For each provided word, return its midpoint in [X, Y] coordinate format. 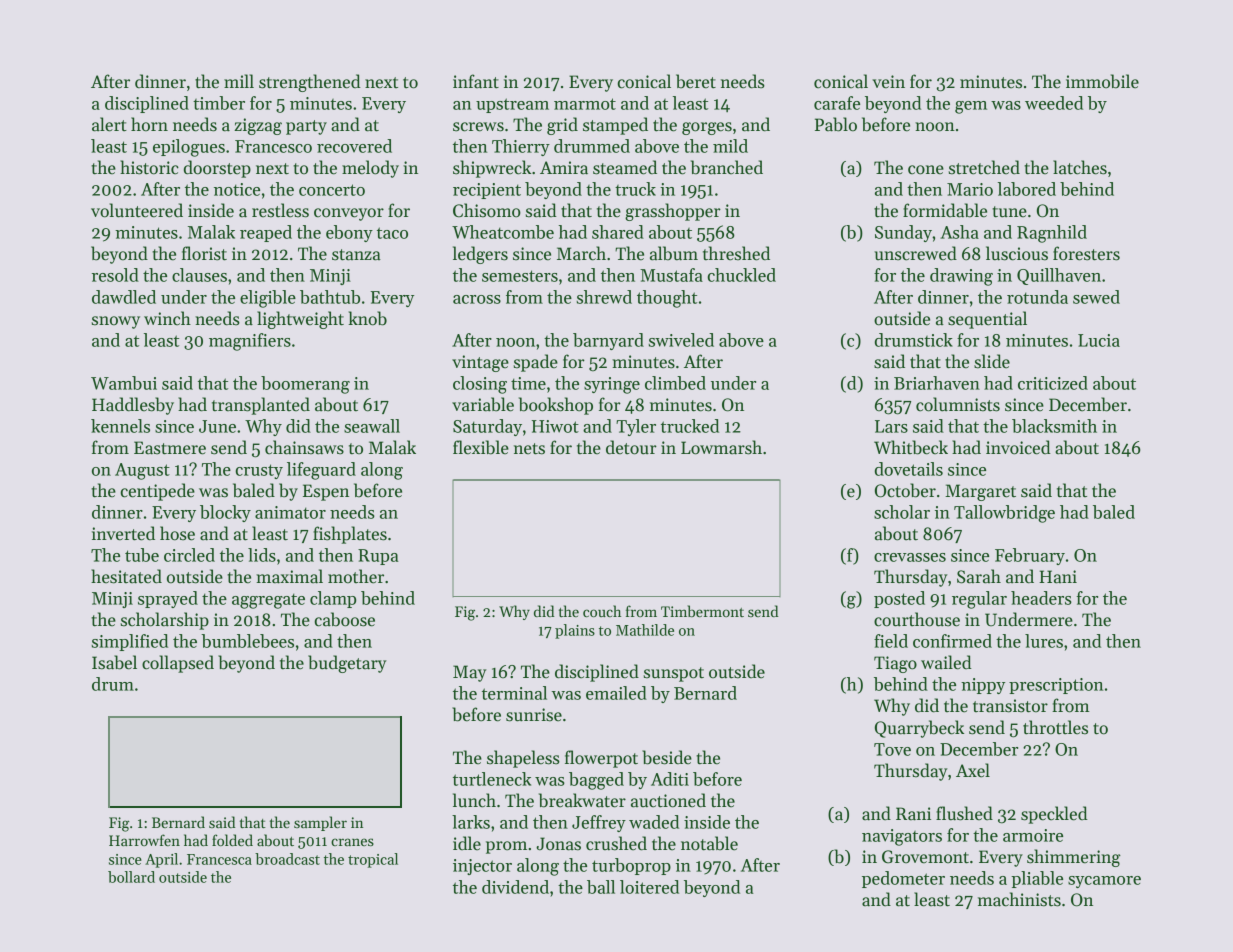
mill [239, 81]
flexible [481, 447]
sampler [320, 823]
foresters [1086, 253]
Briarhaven [937, 383]
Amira [564, 168]
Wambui [124, 383]
